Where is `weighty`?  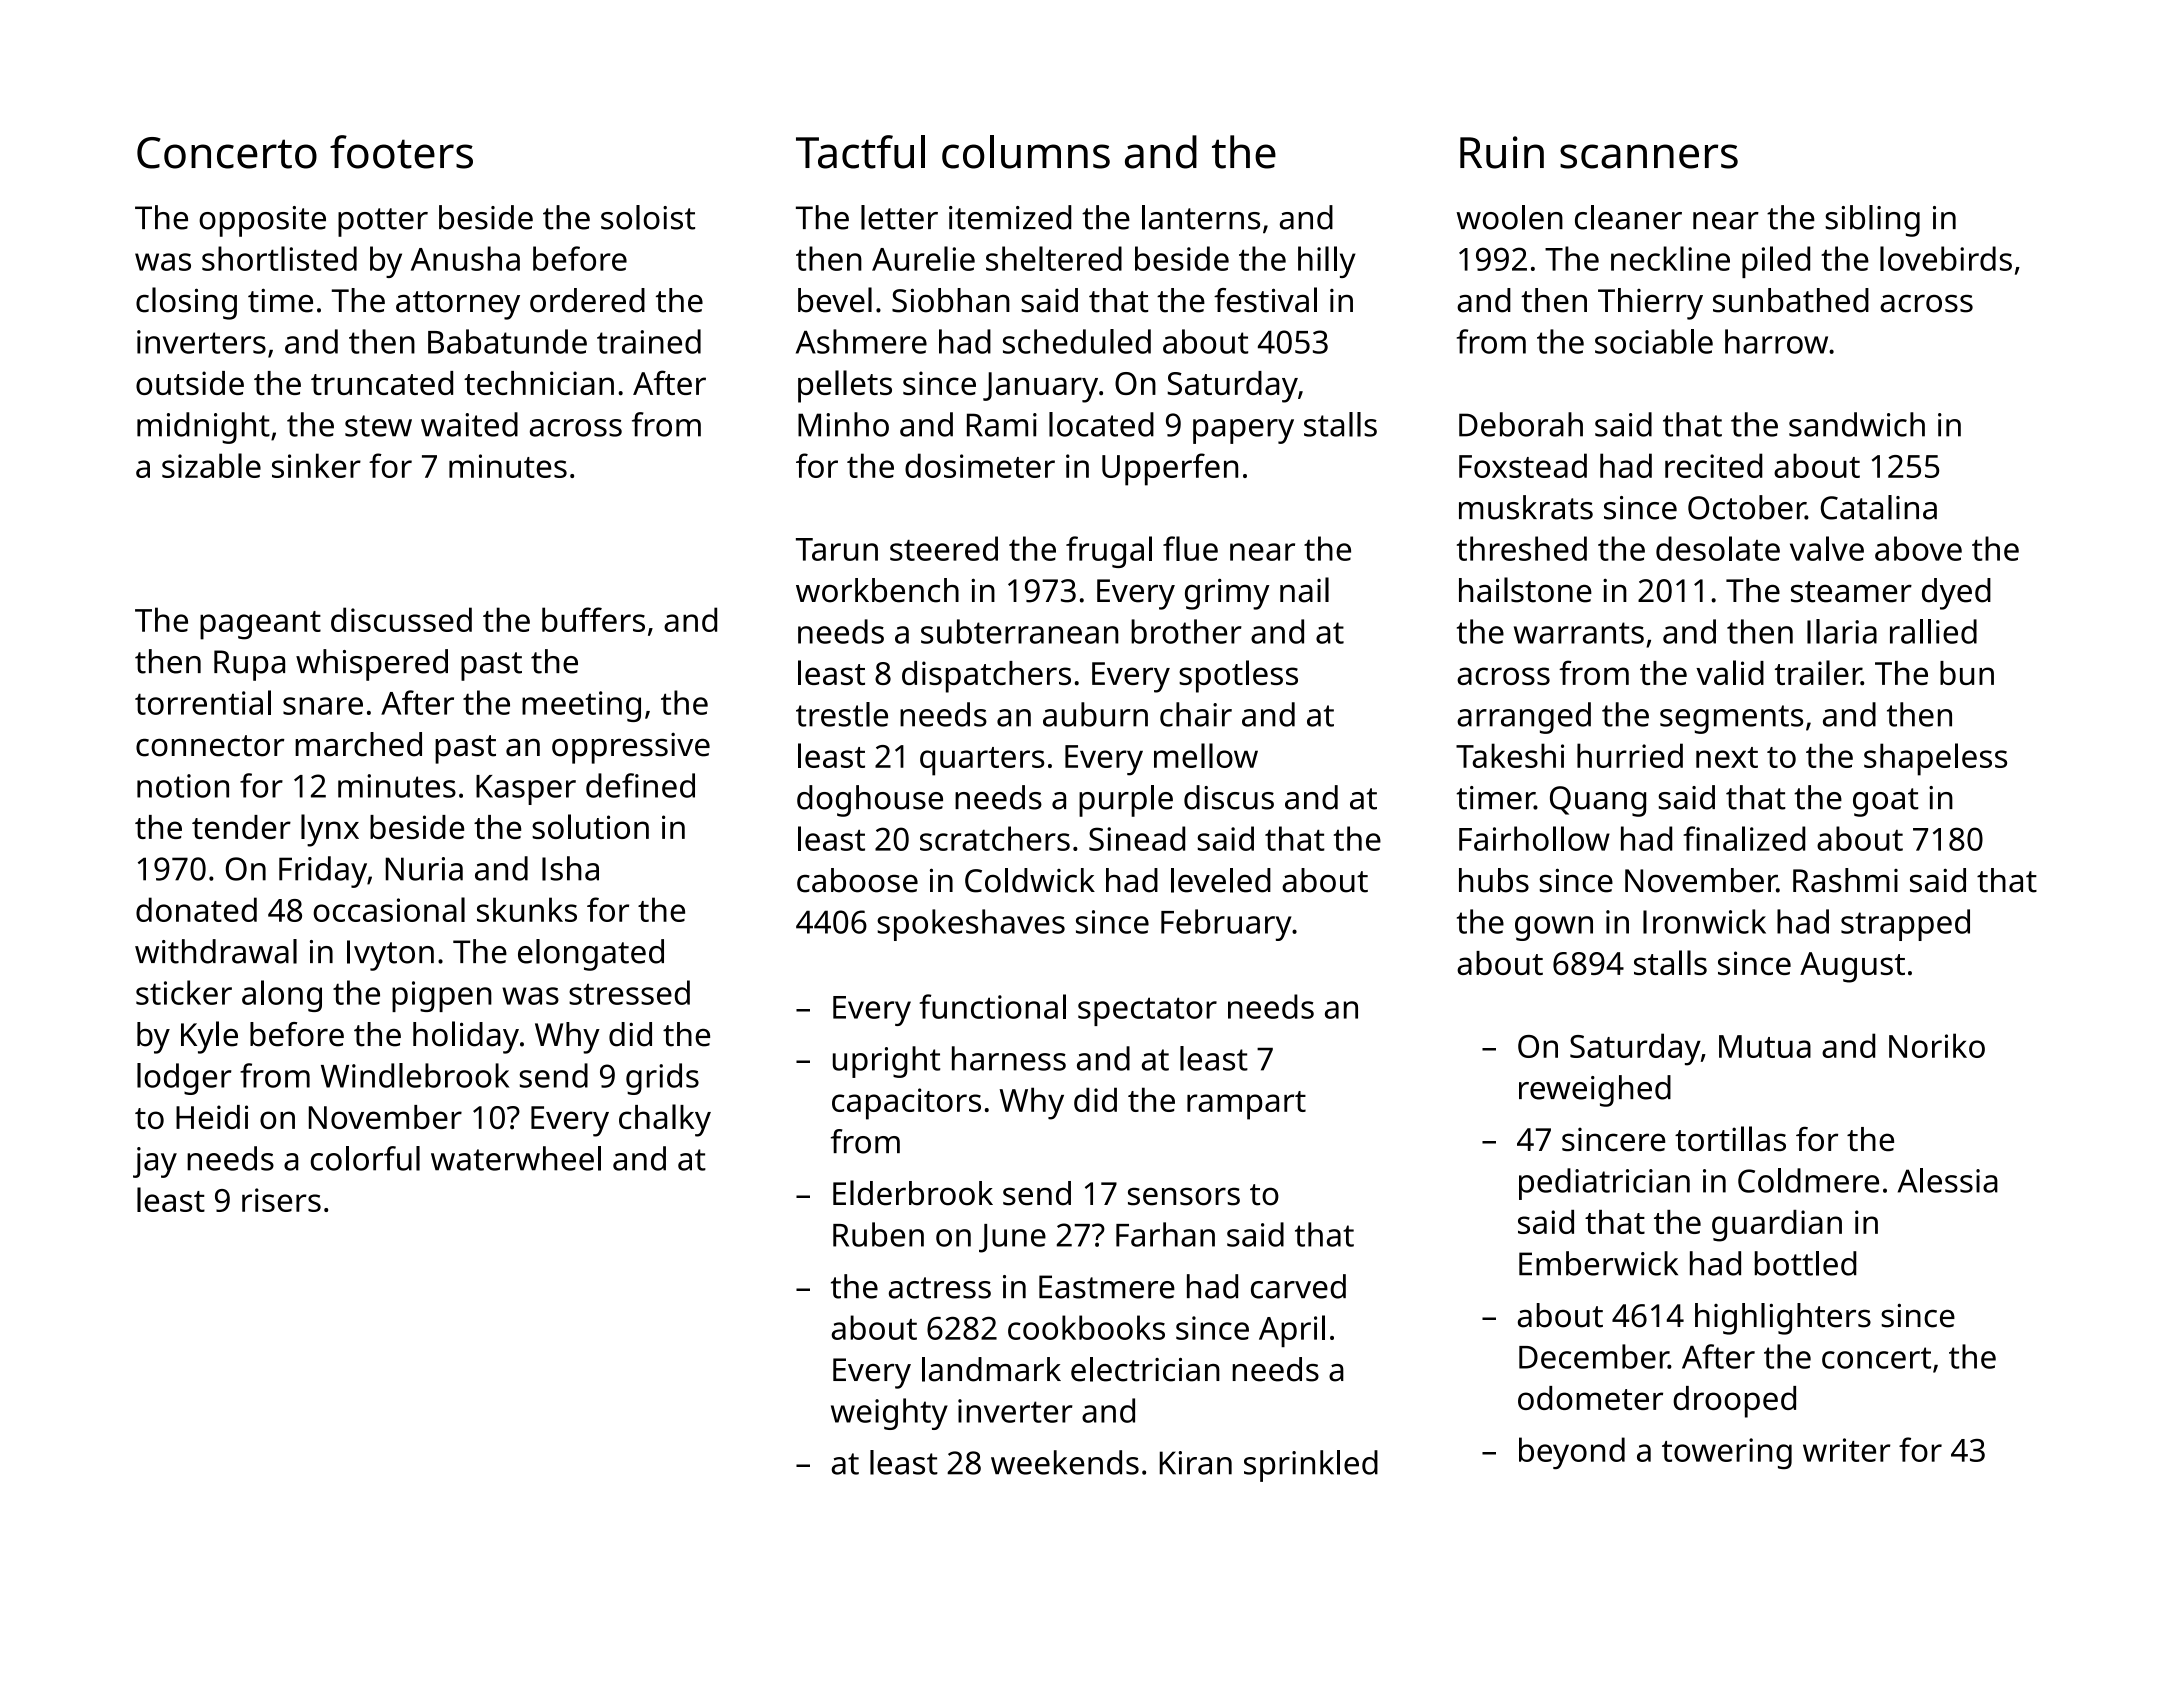 weighty is located at coordinates (889, 1414).
